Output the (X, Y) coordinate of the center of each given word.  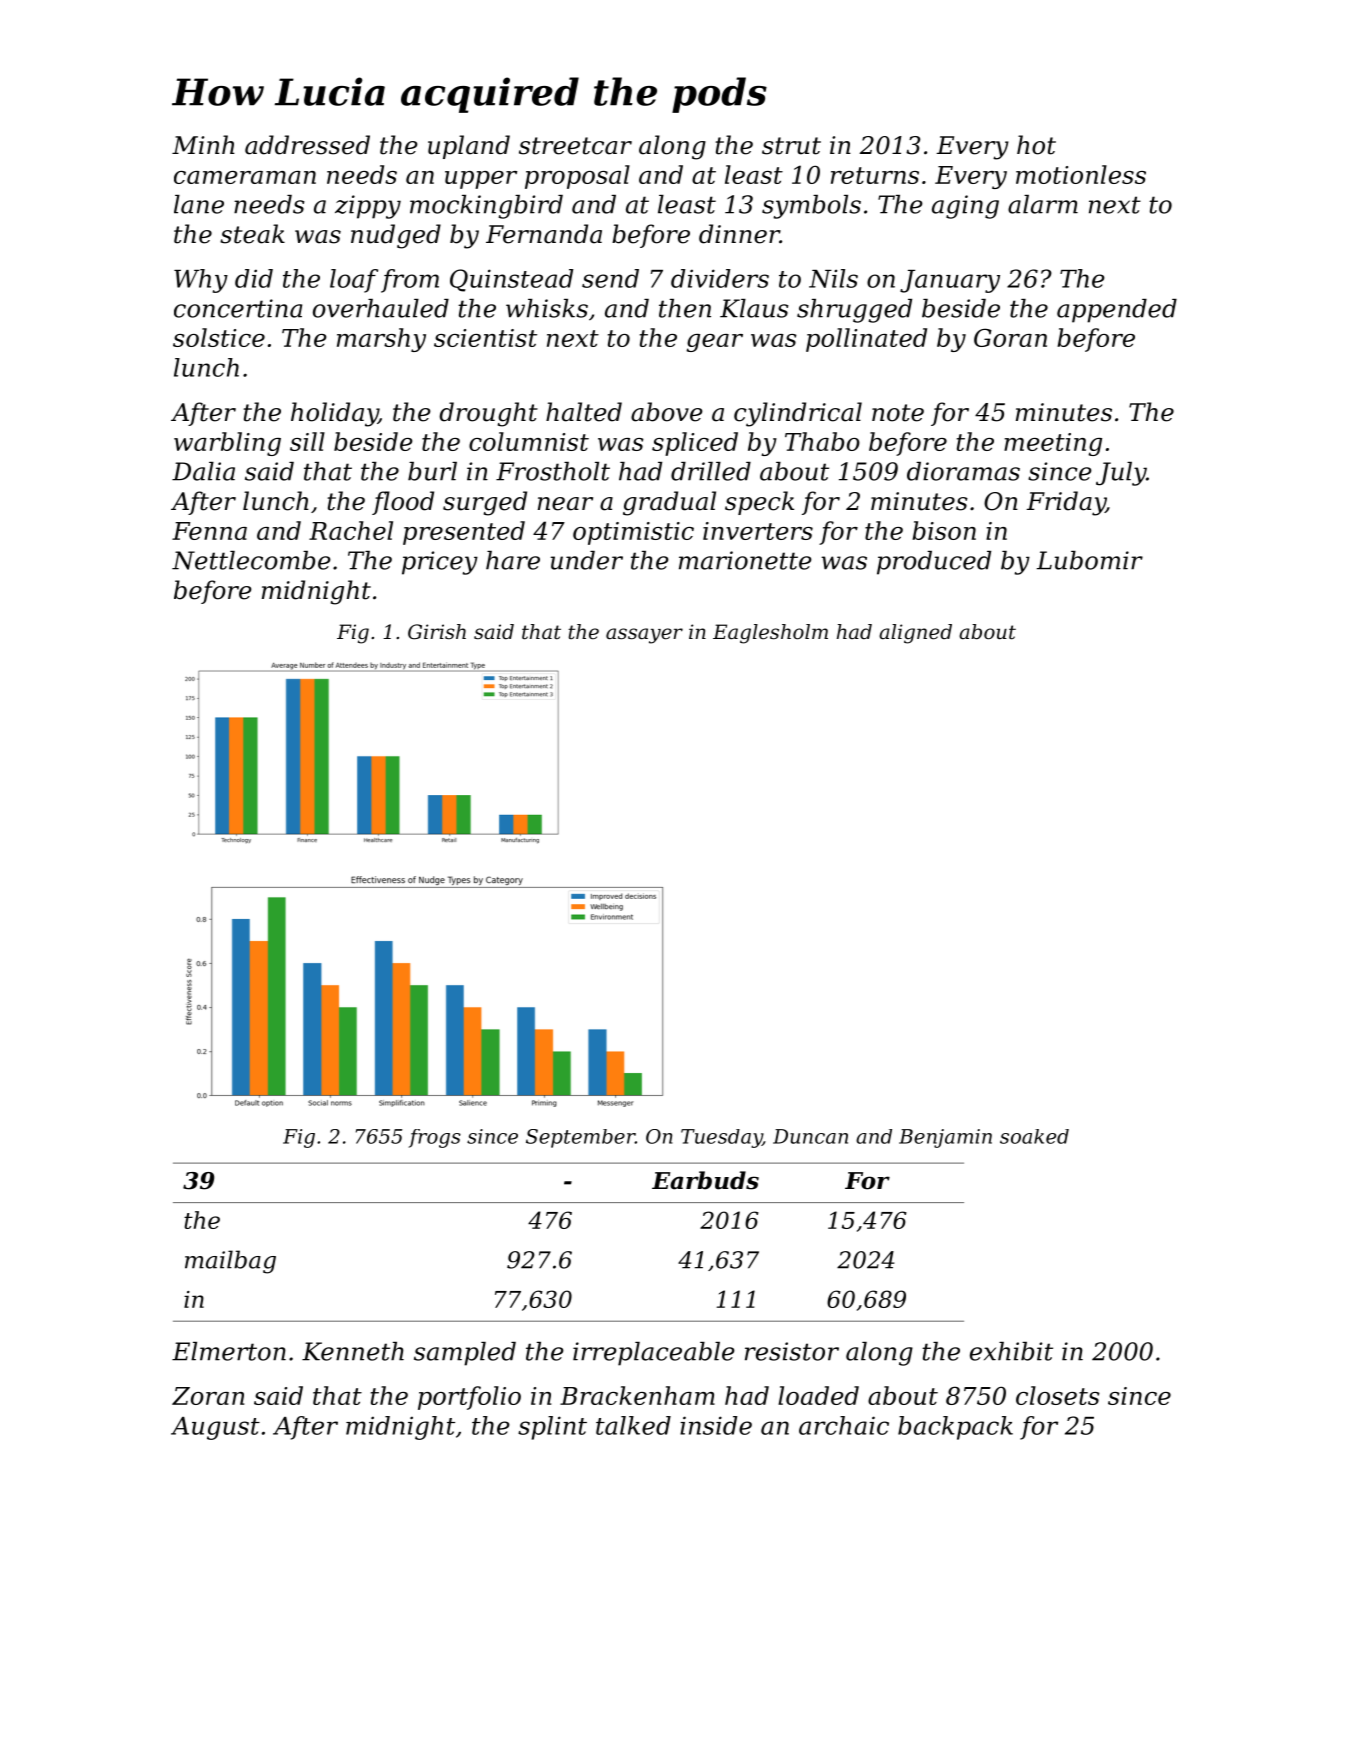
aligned (915, 634)
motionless (1081, 174)
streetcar (575, 146)
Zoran (208, 1396)
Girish (437, 632)
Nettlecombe (251, 560)
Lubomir (1090, 560)
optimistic (633, 533)
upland (469, 147)
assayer (644, 636)
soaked (1034, 1136)
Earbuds (705, 1180)
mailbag (230, 1262)
